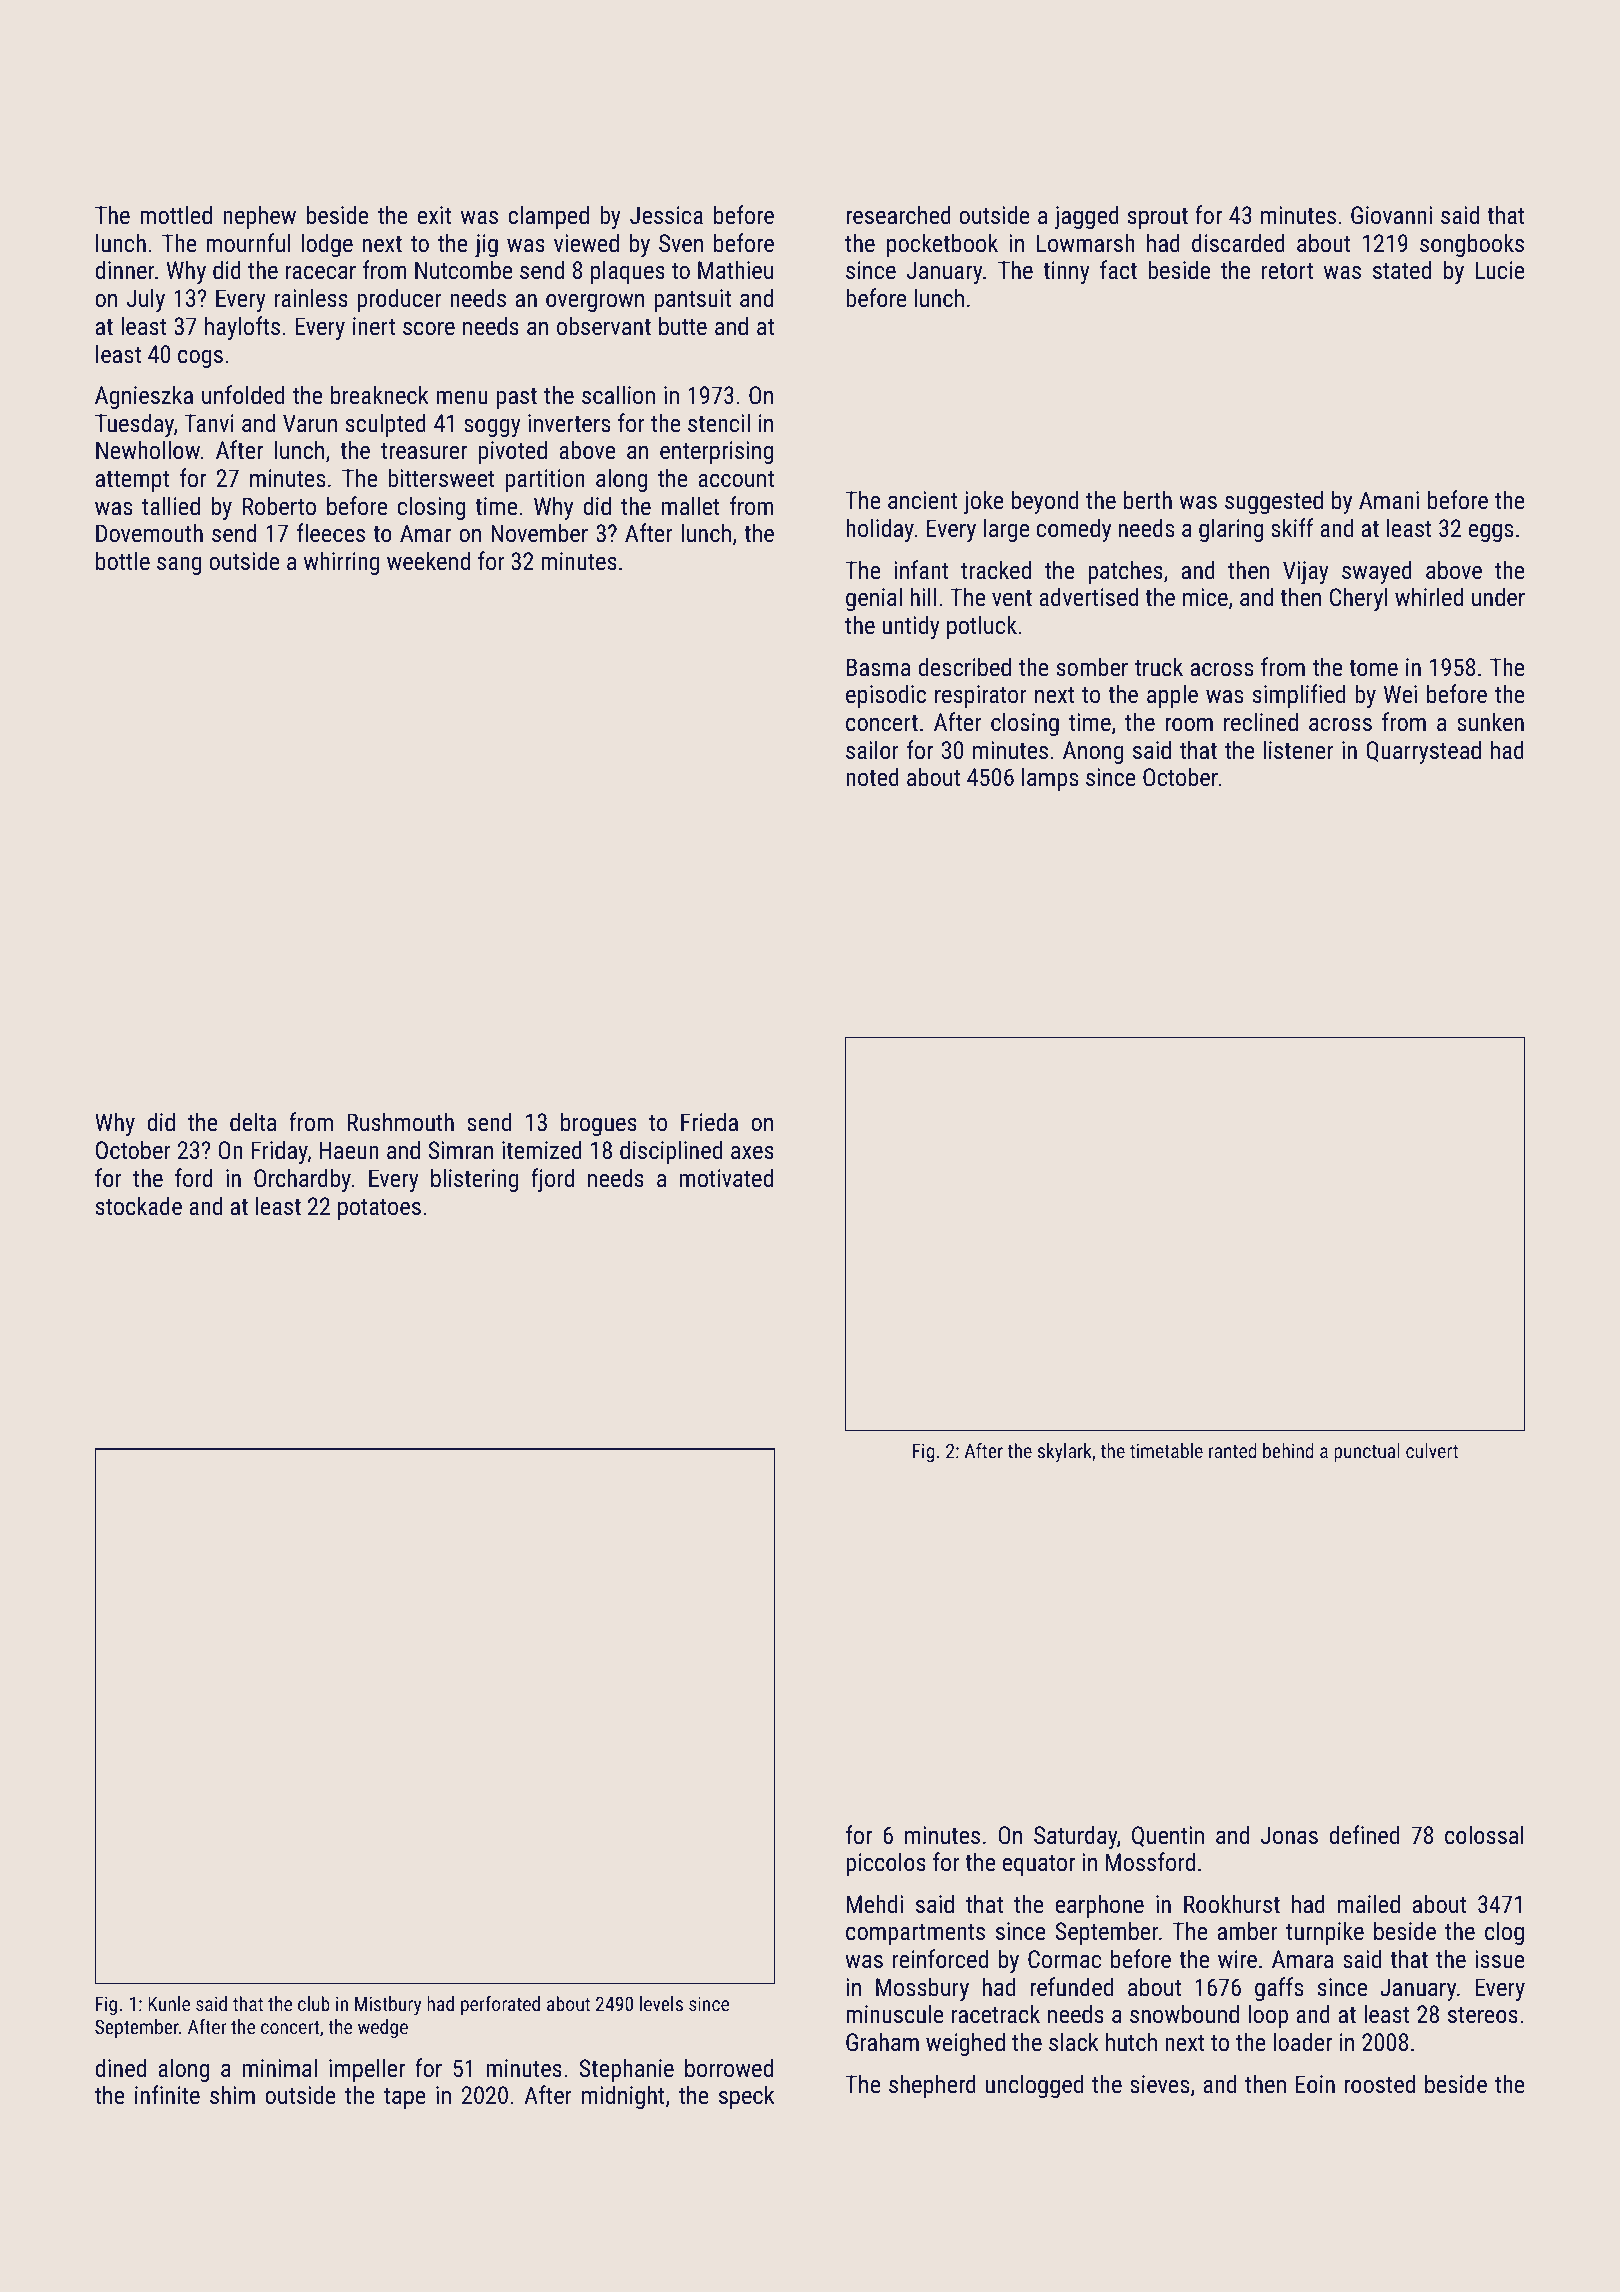 The height and width of the screenshot is (2292, 1620). What do you see at coordinates (886, 1864) in the screenshot?
I see `piccolos` at bounding box center [886, 1864].
